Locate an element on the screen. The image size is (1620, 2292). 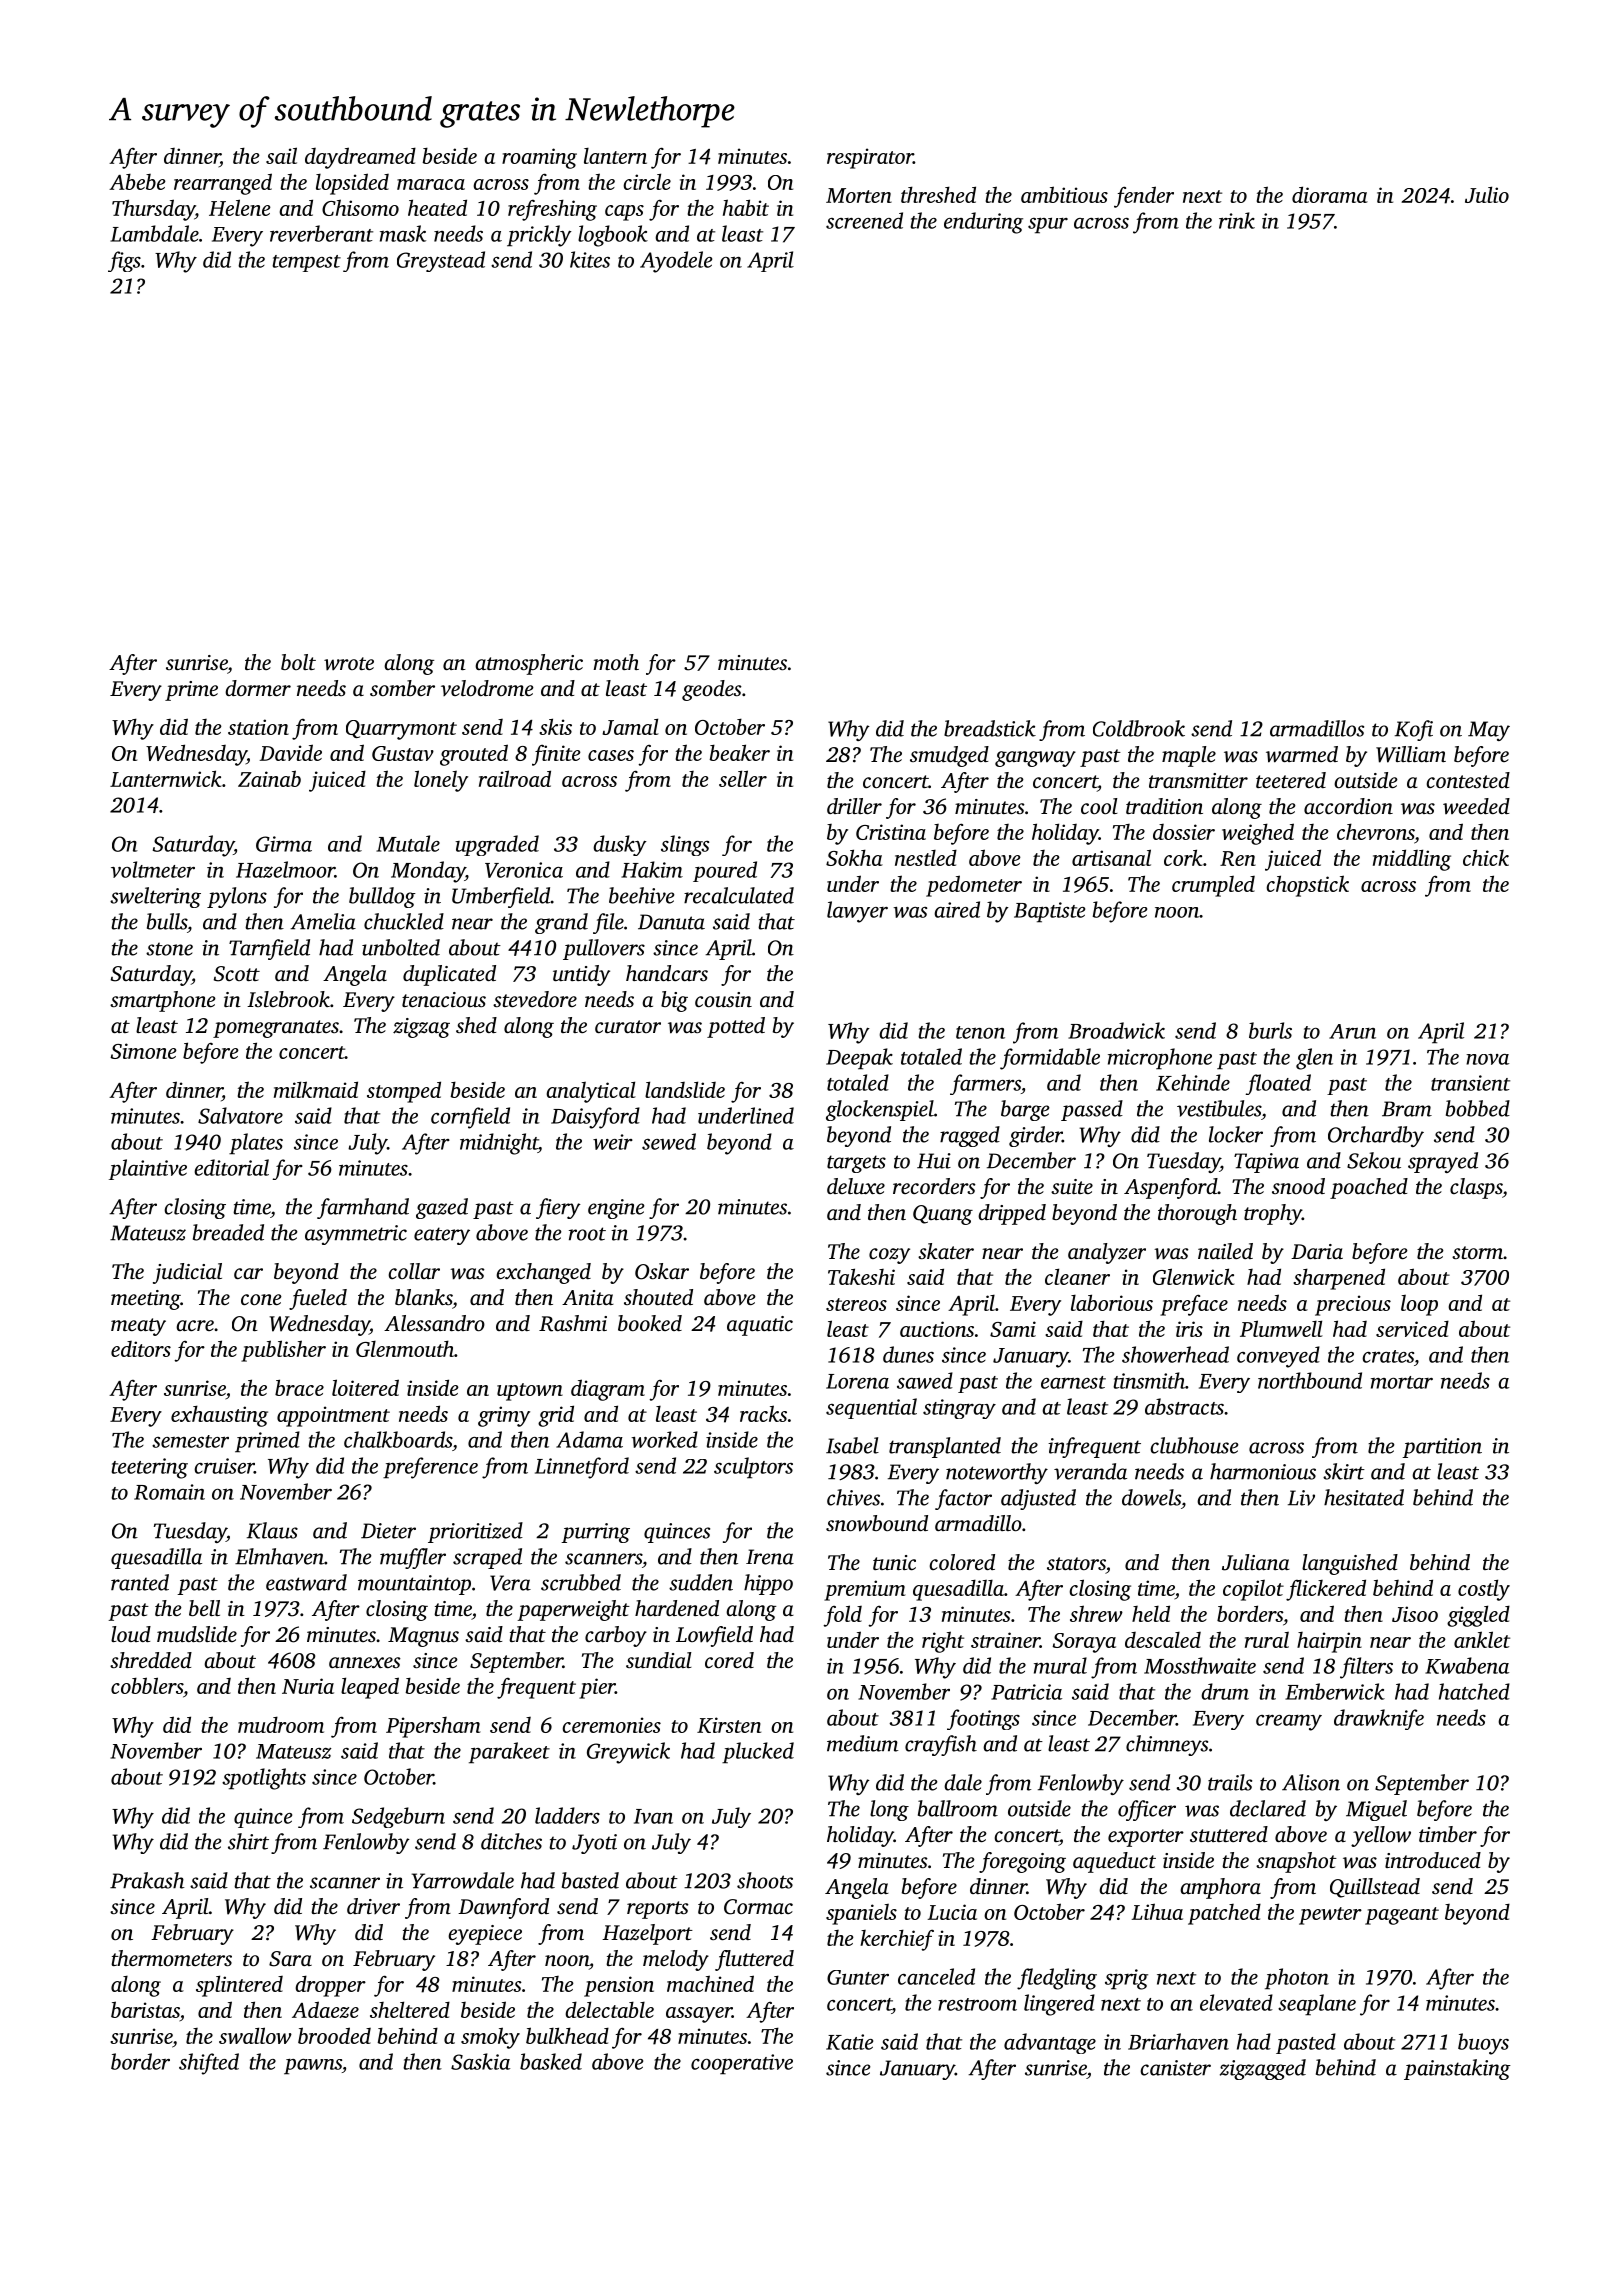
roaming is located at coordinates (539, 158).
